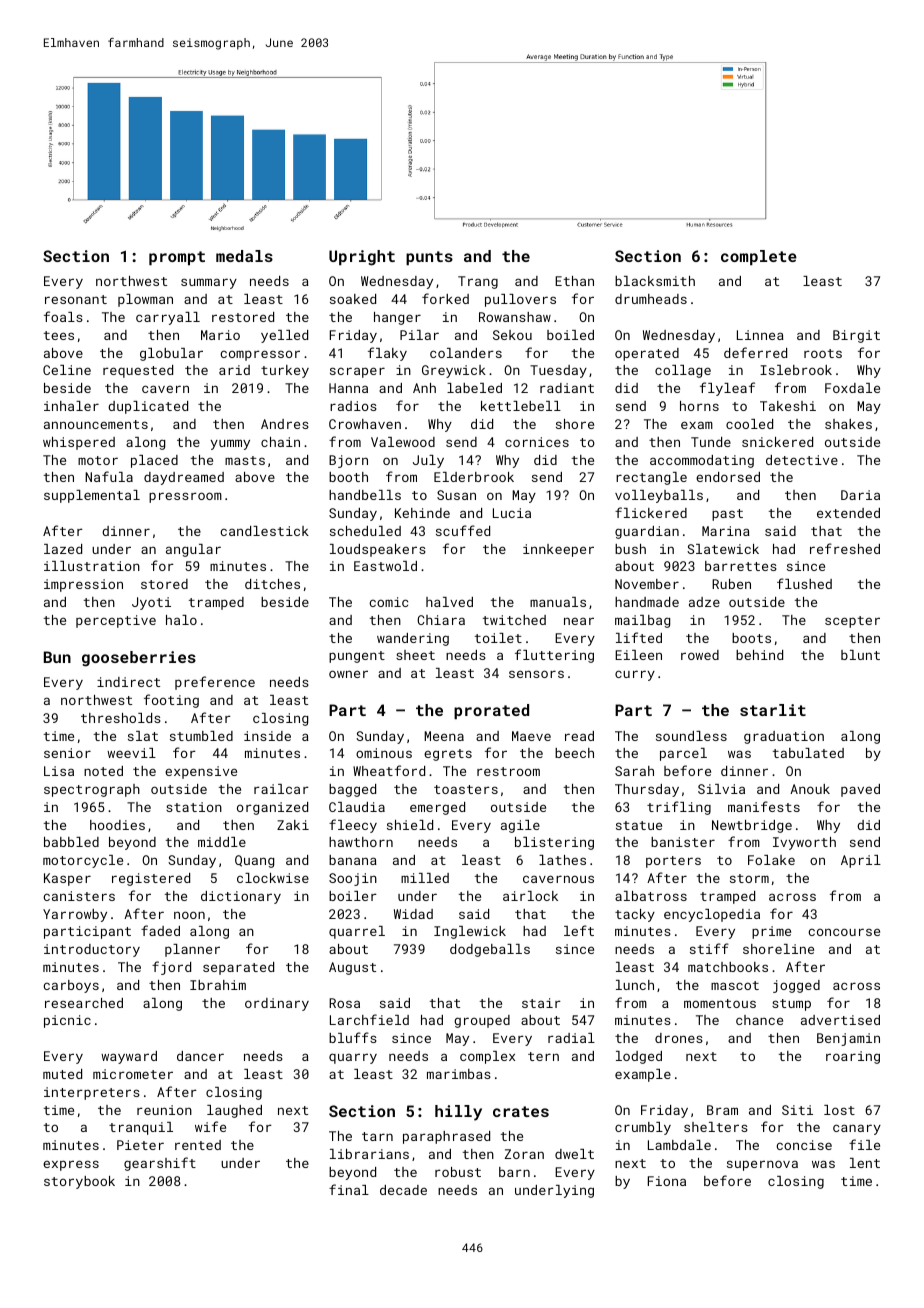  What do you see at coordinates (59, 335) in the screenshot?
I see `tees` at bounding box center [59, 335].
